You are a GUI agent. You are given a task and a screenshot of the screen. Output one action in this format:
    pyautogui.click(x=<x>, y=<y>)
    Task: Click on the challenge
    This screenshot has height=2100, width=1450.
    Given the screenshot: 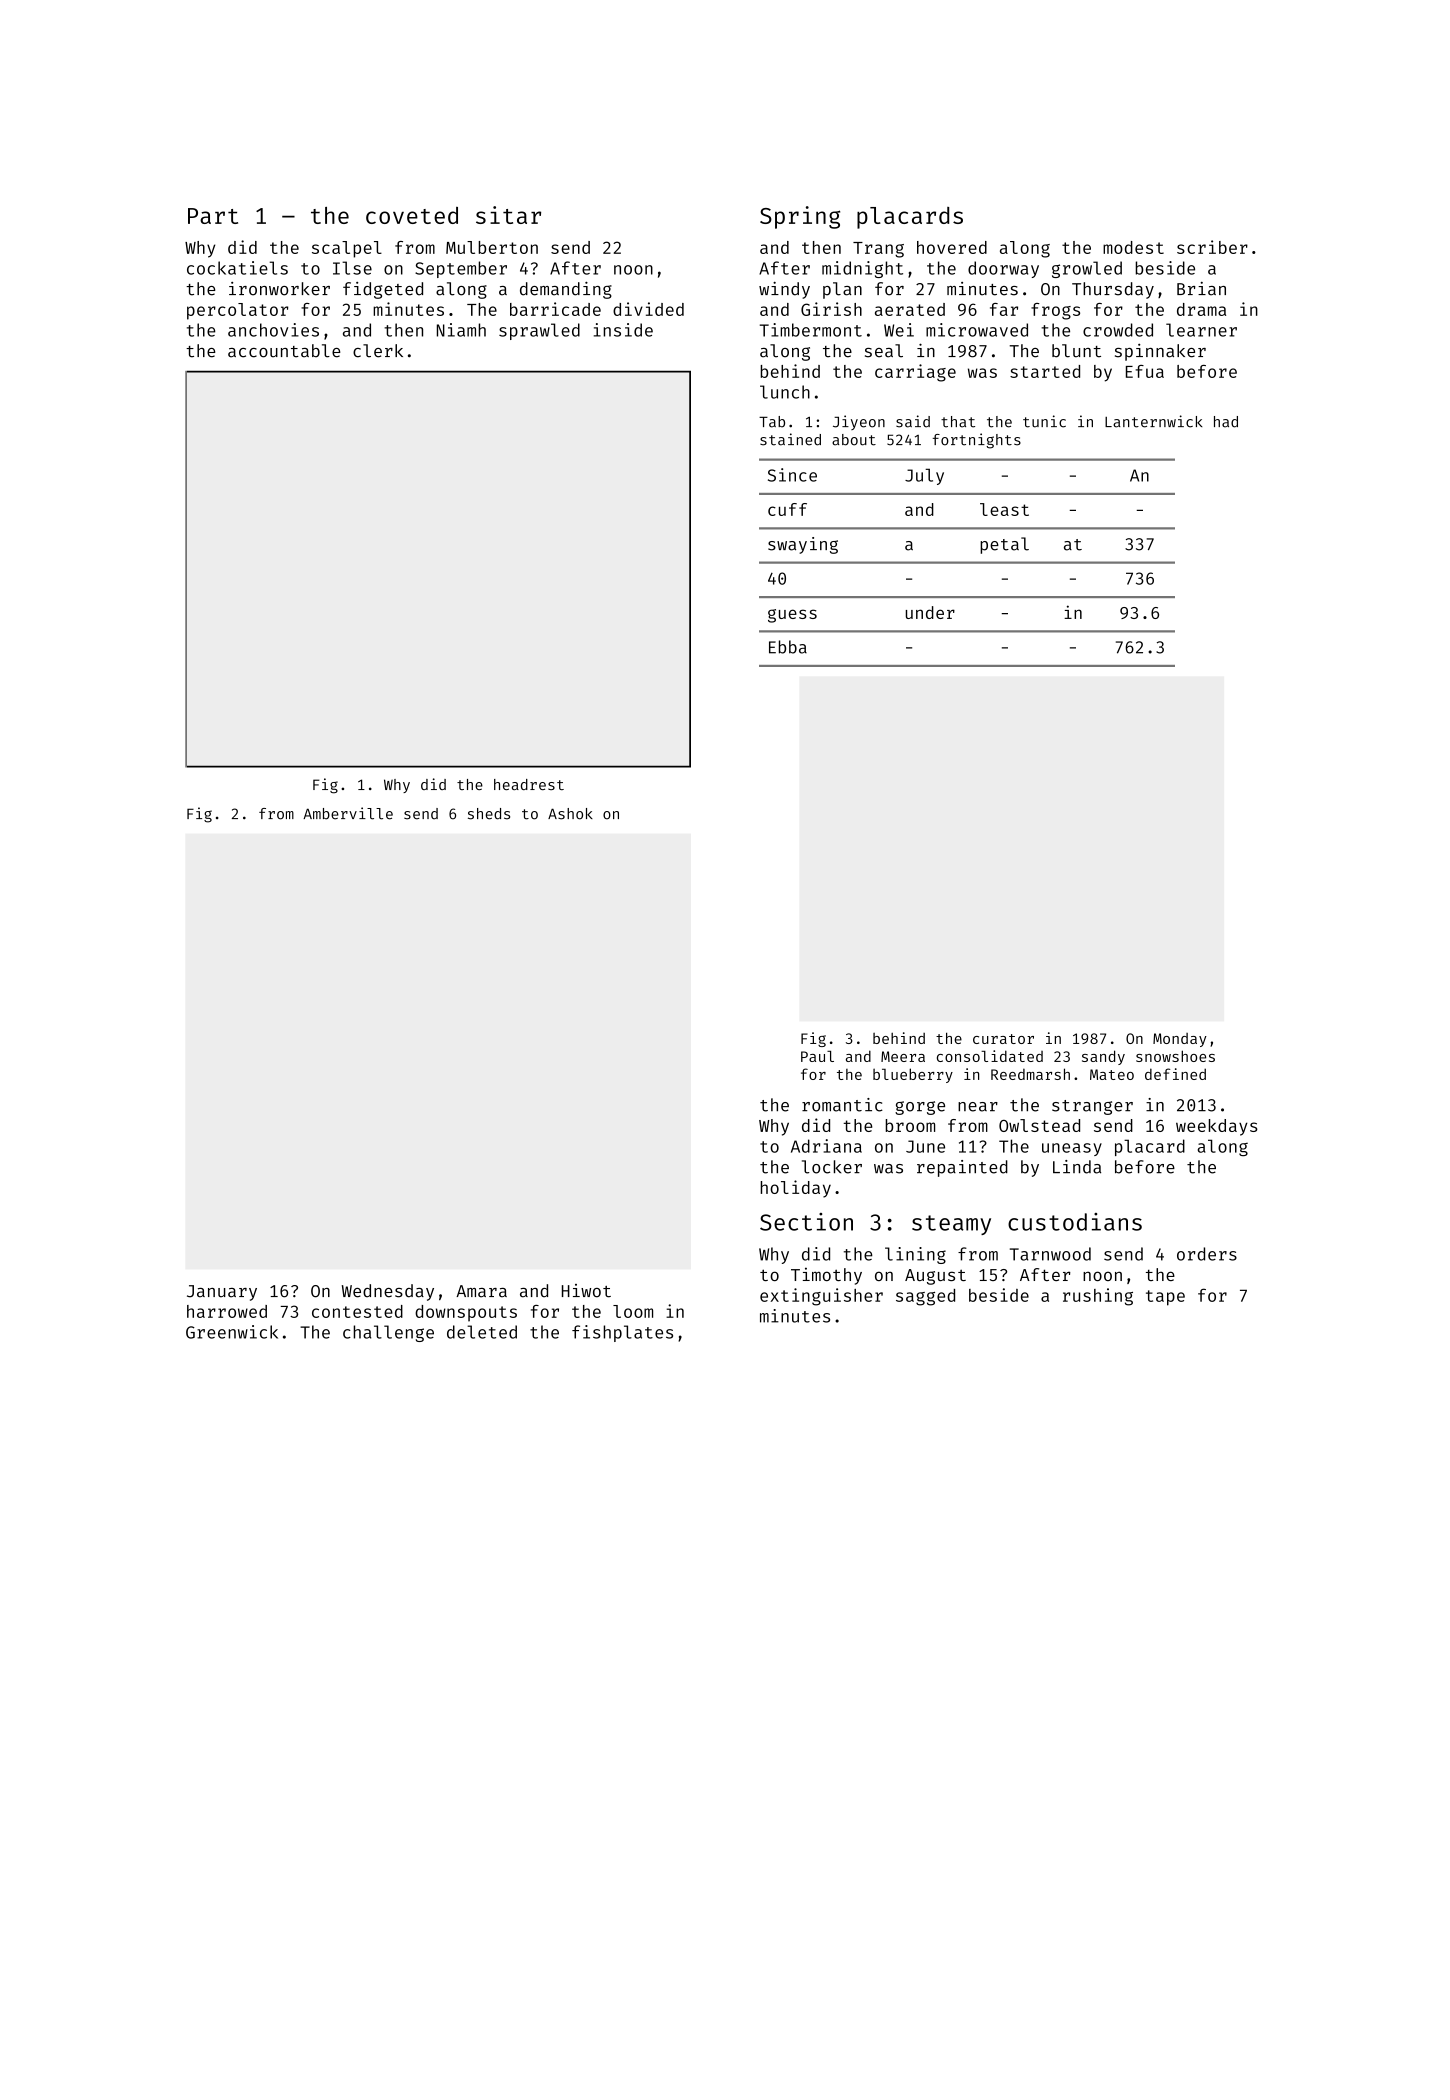 What is the action you would take?
    pyautogui.click(x=388, y=1333)
